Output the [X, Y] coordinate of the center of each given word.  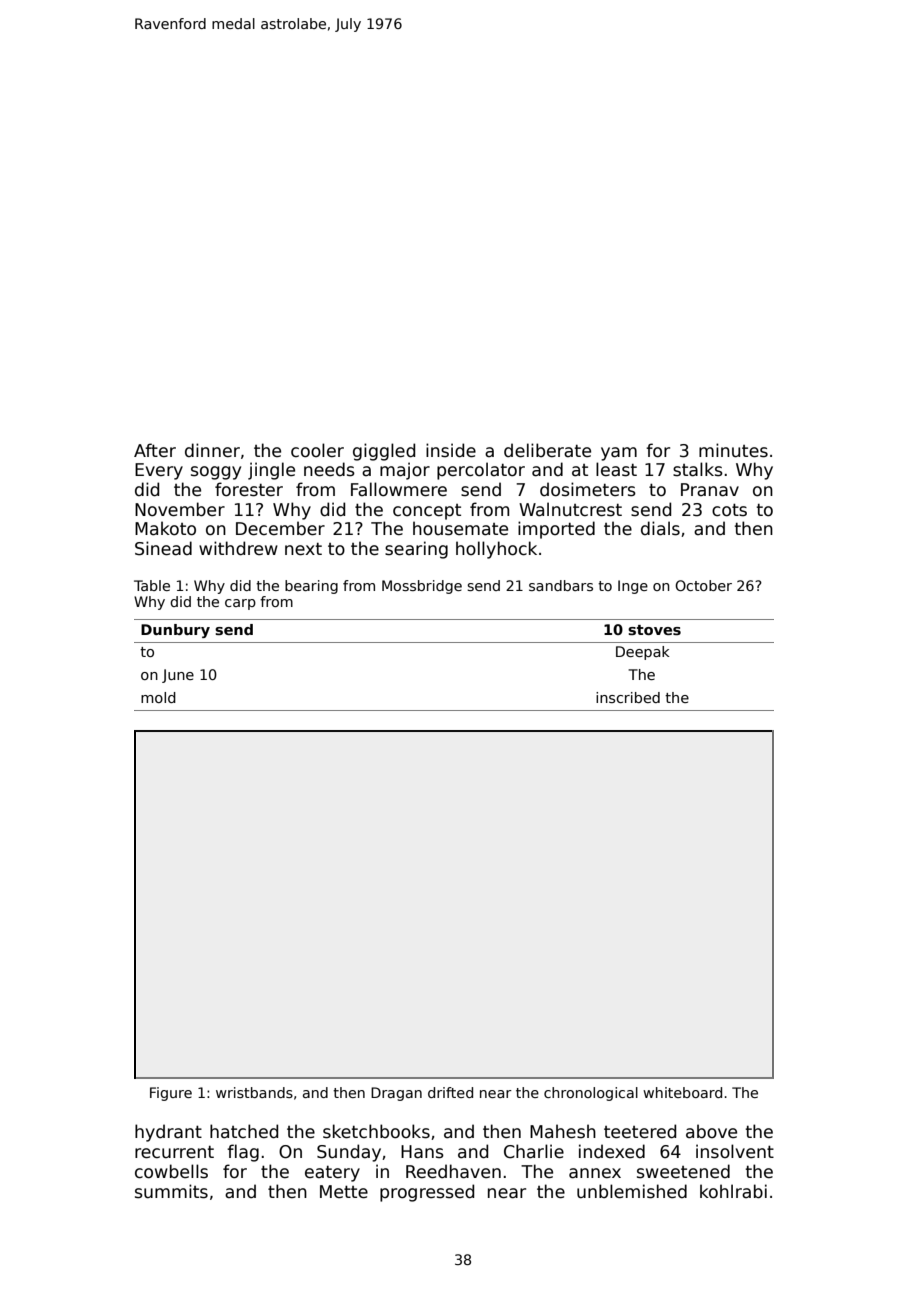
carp [240, 604]
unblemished [632, 1191]
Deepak [643, 653]
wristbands [254, 1092]
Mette [344, 1192]
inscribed [628, 697]
